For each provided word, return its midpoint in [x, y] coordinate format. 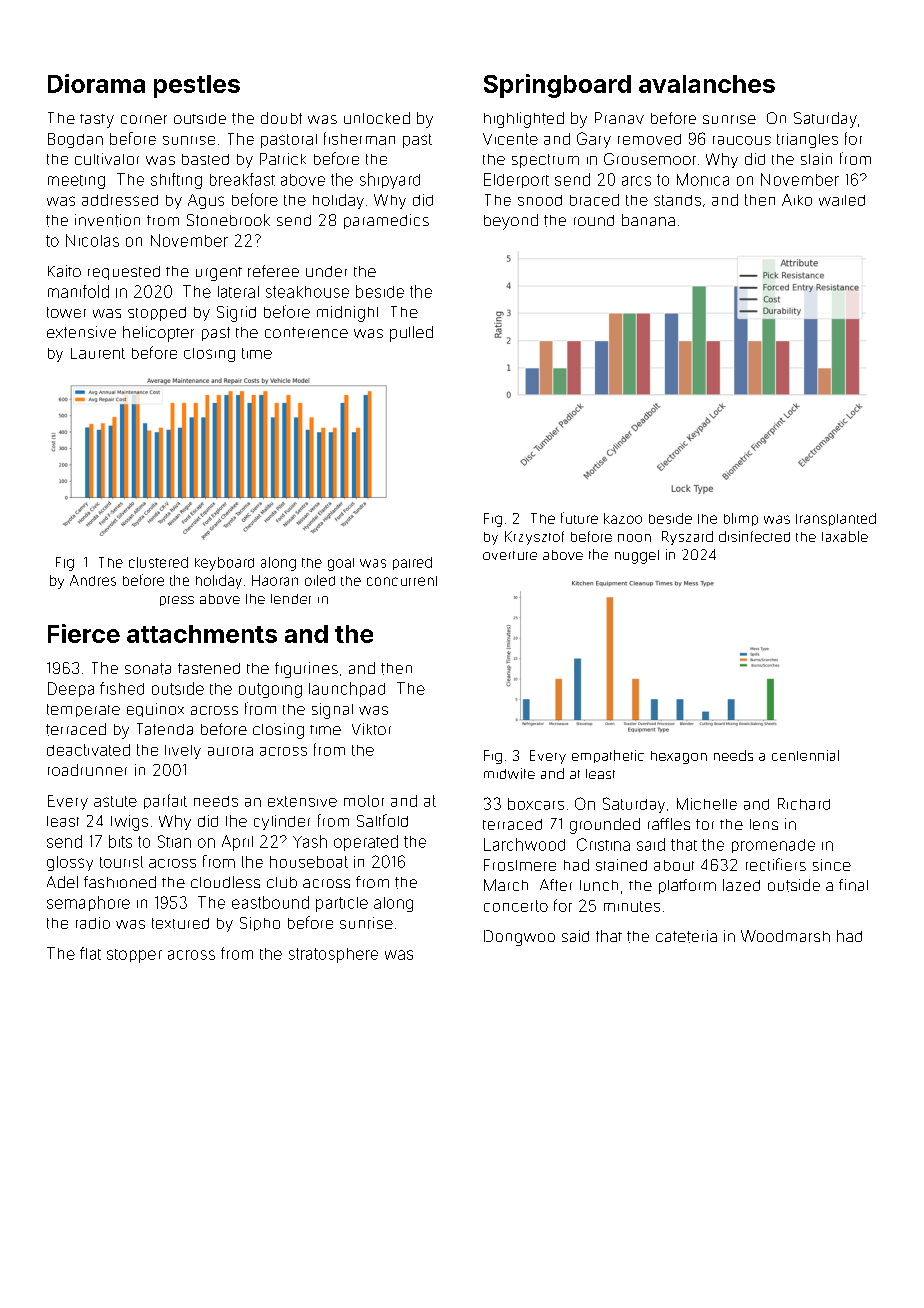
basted [205, 159]
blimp [741, 519]
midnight [347, 314]
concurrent [402, 581]
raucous [742, 140]
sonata [148, 669]
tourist [121, 862]
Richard [804, 804]
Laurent [98, 353]
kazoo [623, 518]
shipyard [390, 181]
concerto [516, 906]
